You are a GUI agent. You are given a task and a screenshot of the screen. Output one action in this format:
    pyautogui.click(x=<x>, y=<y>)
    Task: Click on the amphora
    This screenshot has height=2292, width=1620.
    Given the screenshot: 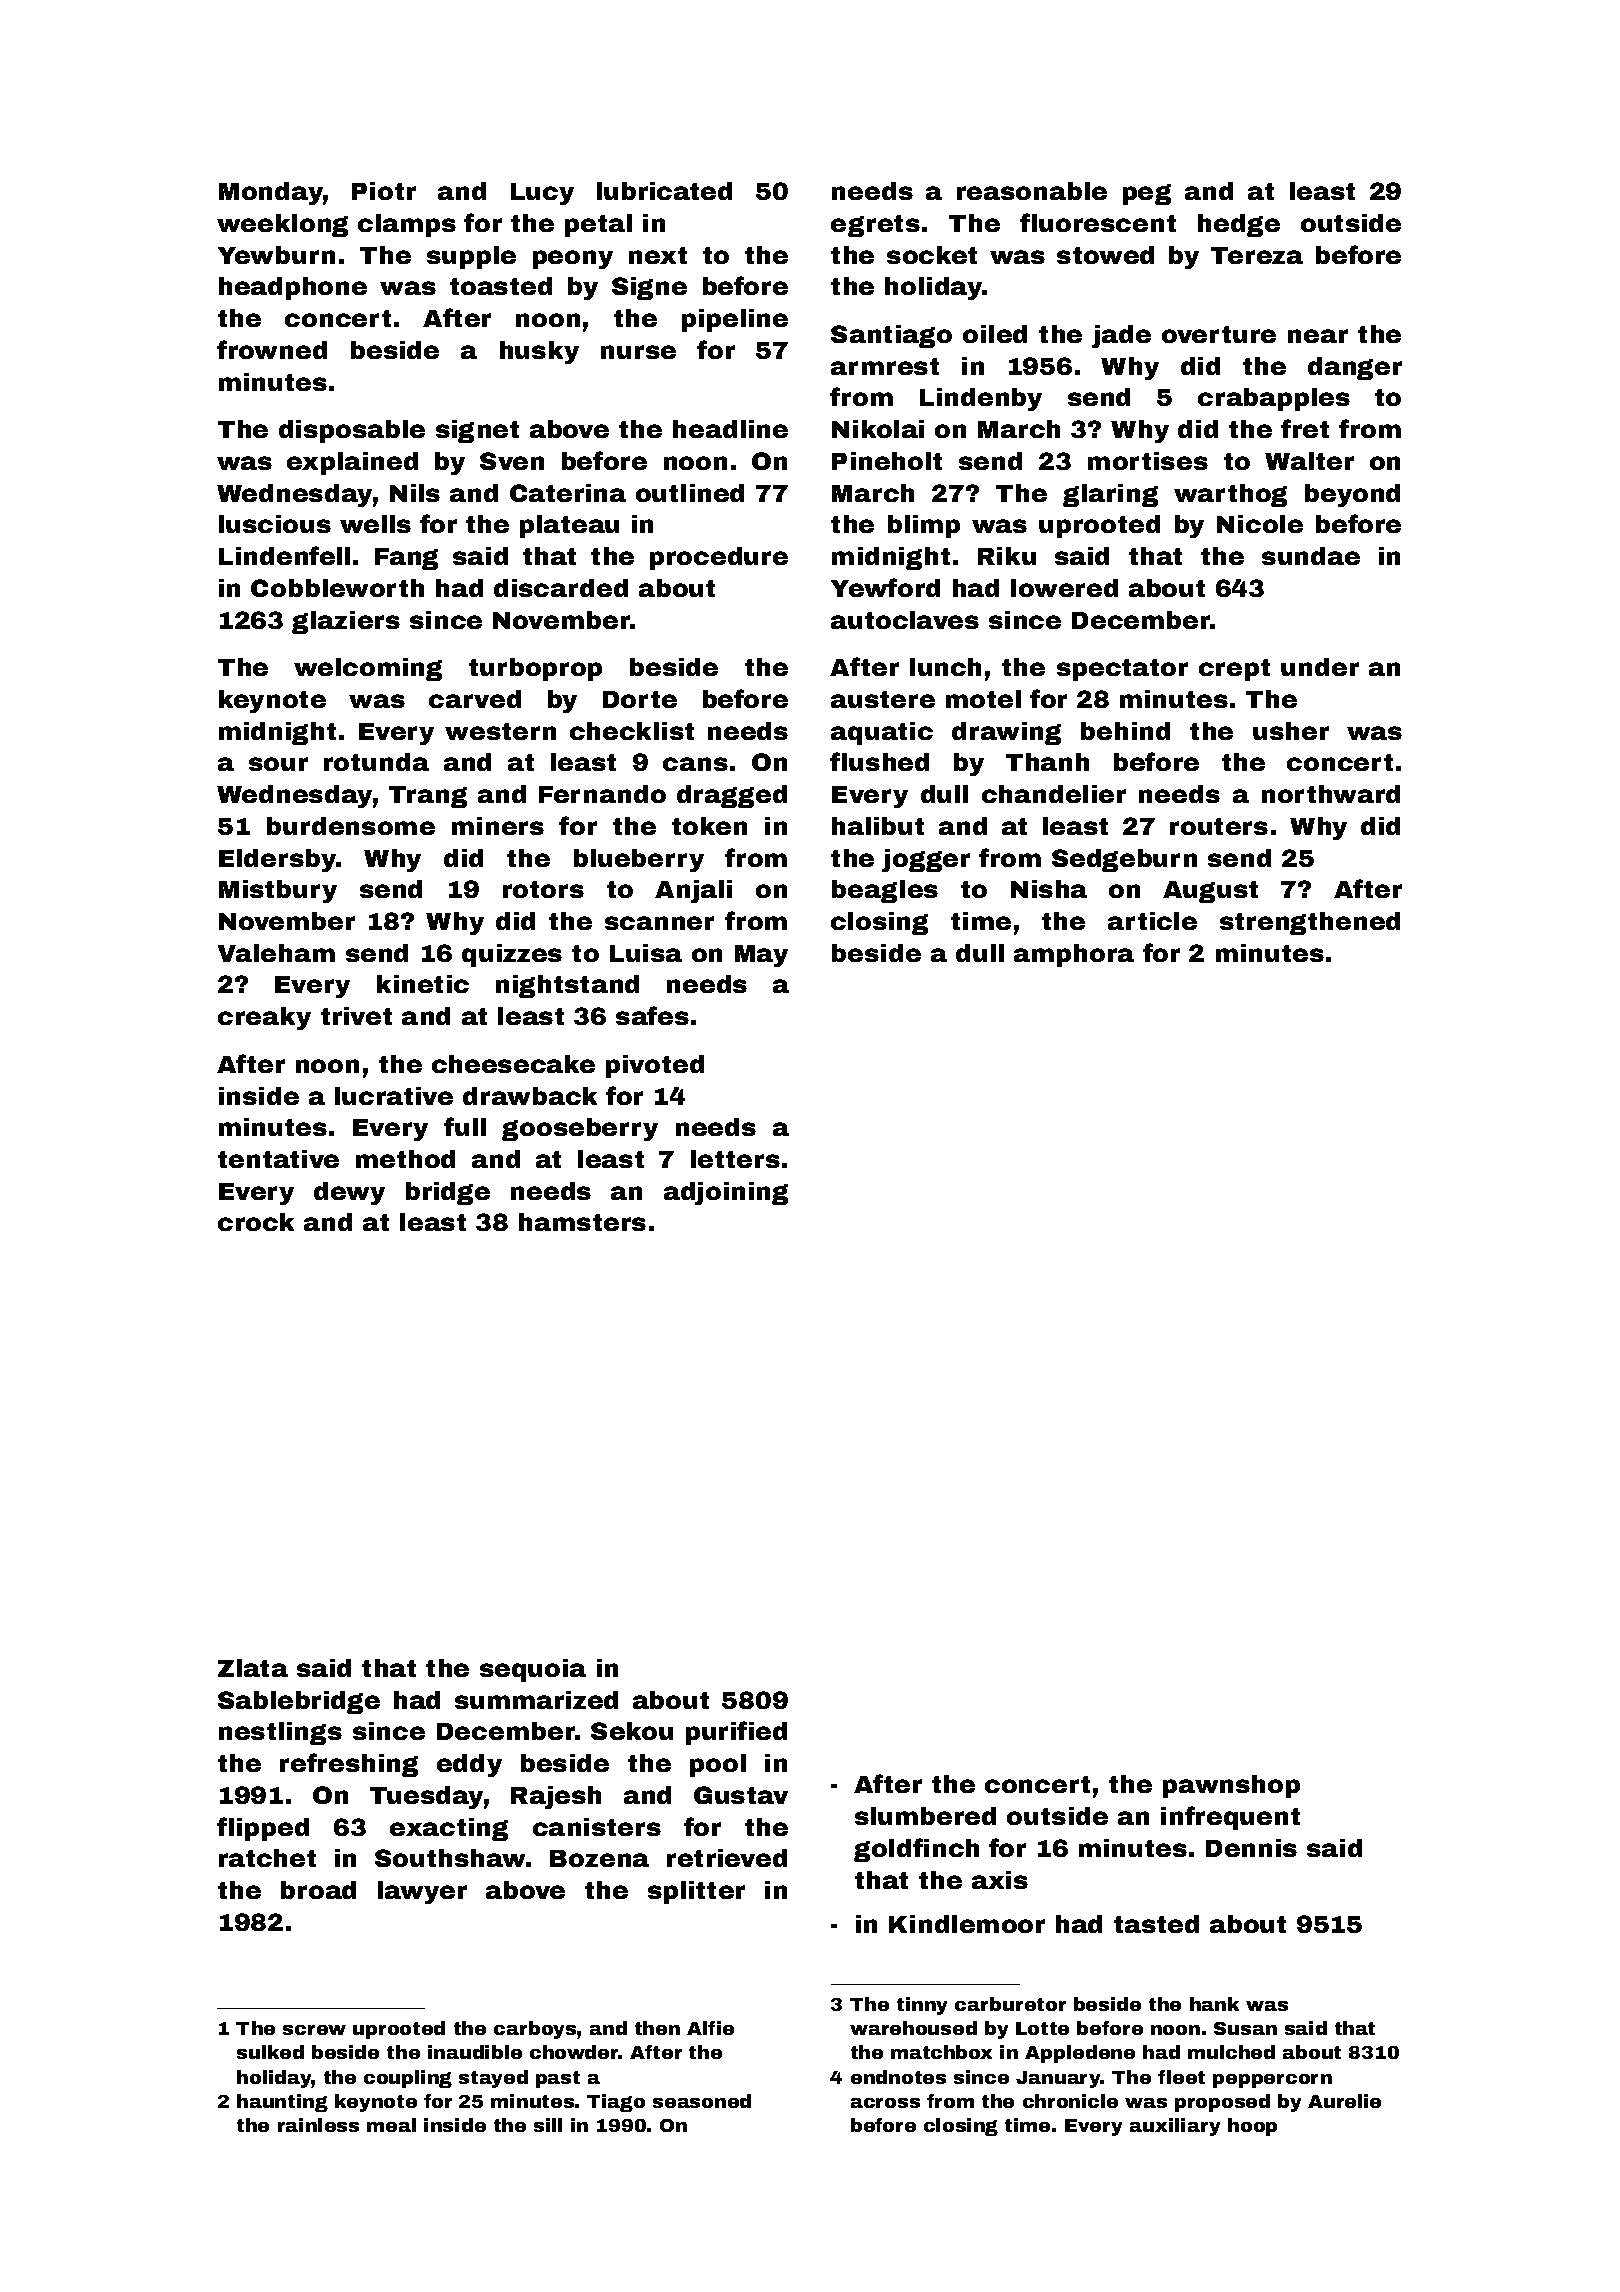 What is the action you would take?
    pyautogui.click(x=1074, y=955)
